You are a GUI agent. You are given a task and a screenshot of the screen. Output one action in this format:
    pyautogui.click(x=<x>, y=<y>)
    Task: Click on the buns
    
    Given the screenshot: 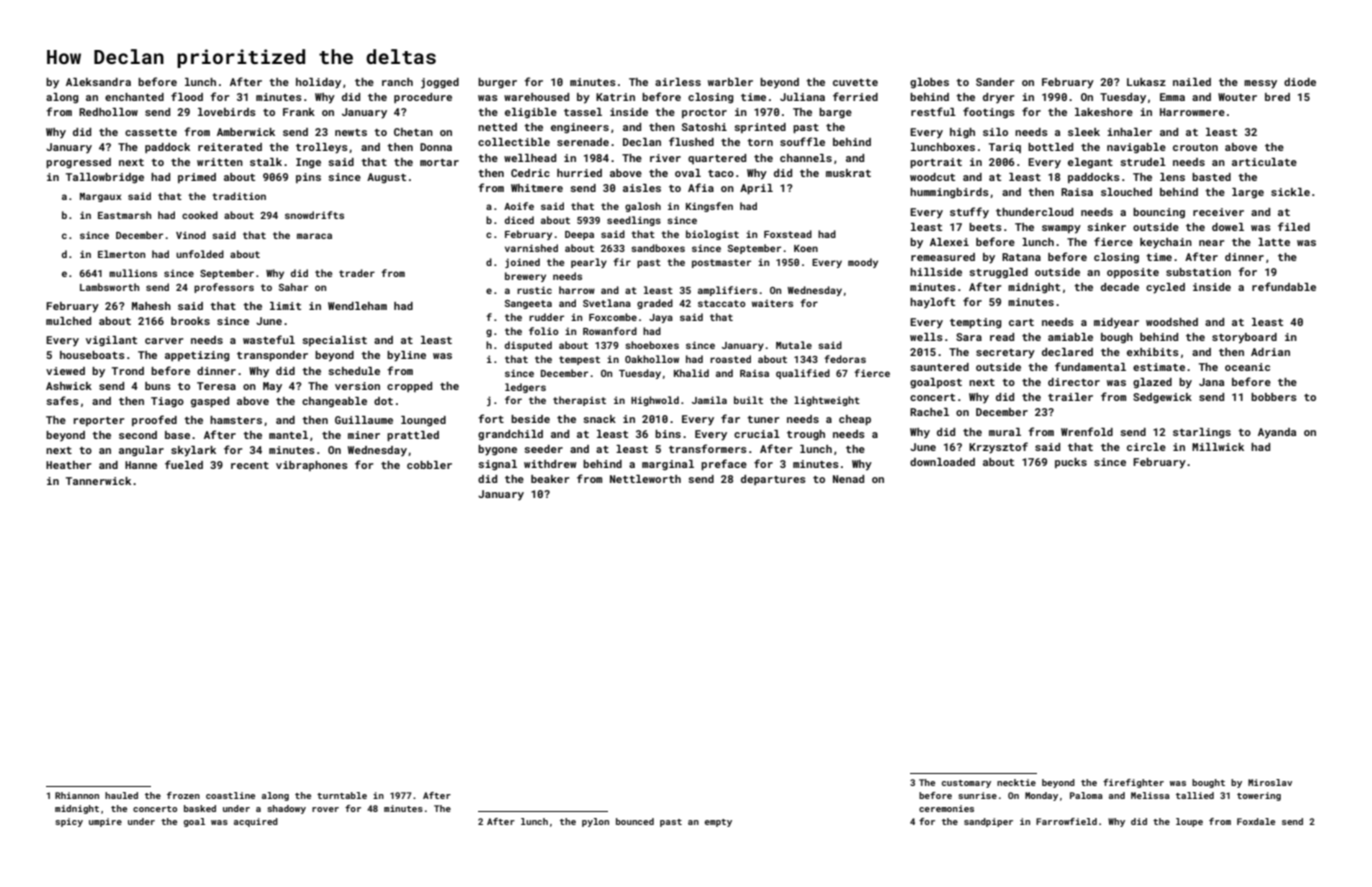 What is the action you would take?
    pyautogui.click(x=158, y=386)
